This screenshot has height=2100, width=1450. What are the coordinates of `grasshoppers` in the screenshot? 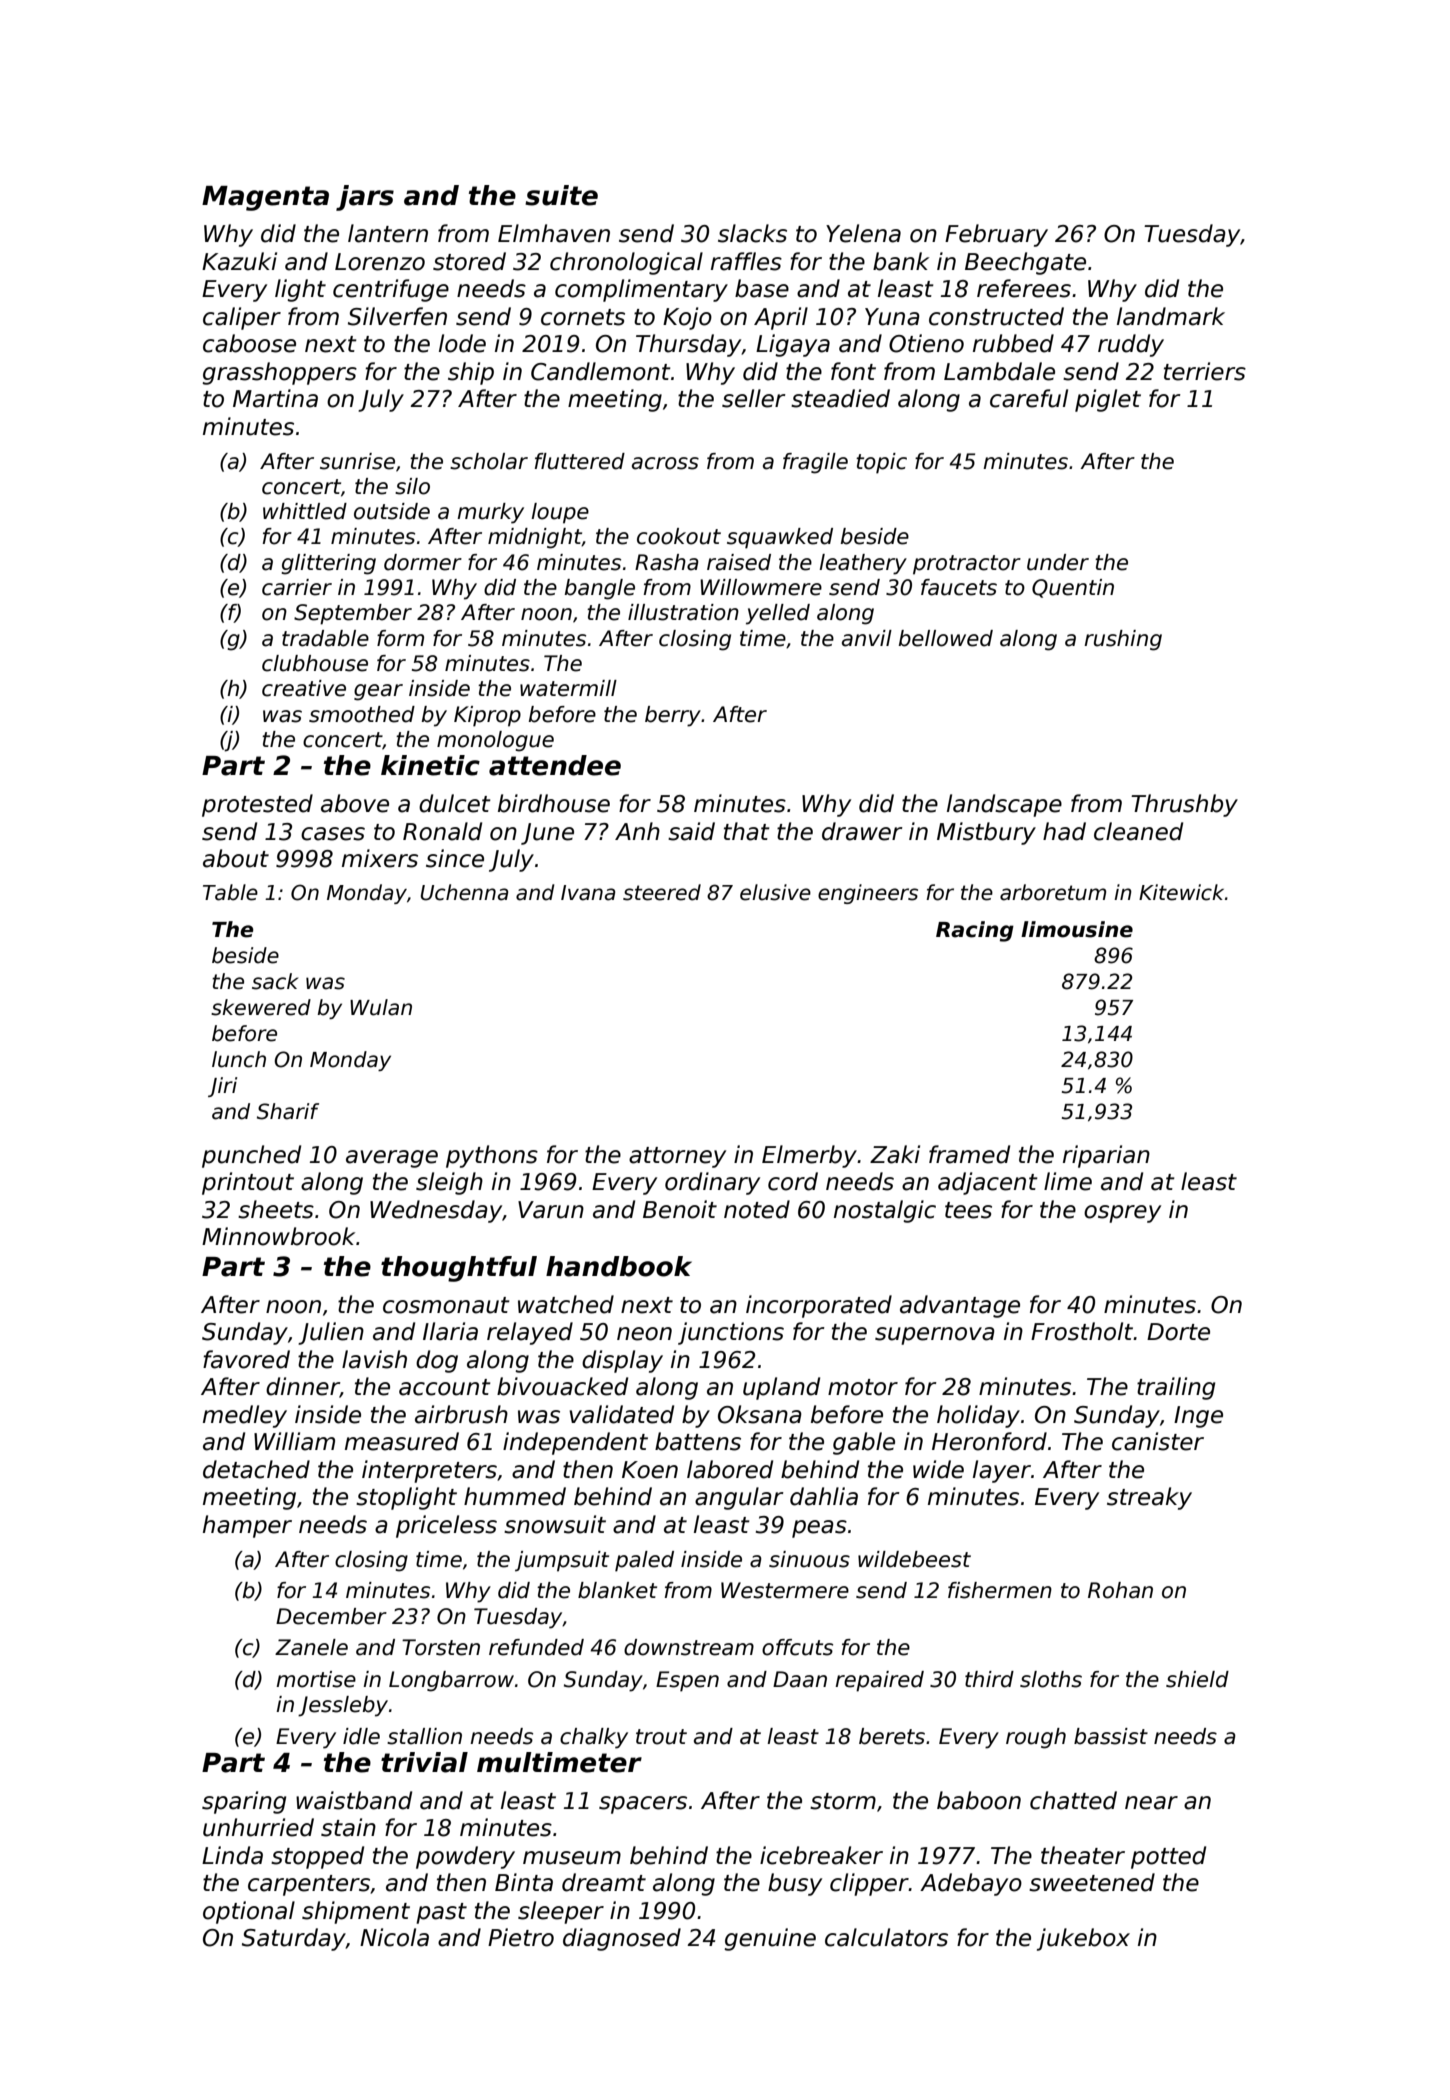 It's located at (279, 373).
